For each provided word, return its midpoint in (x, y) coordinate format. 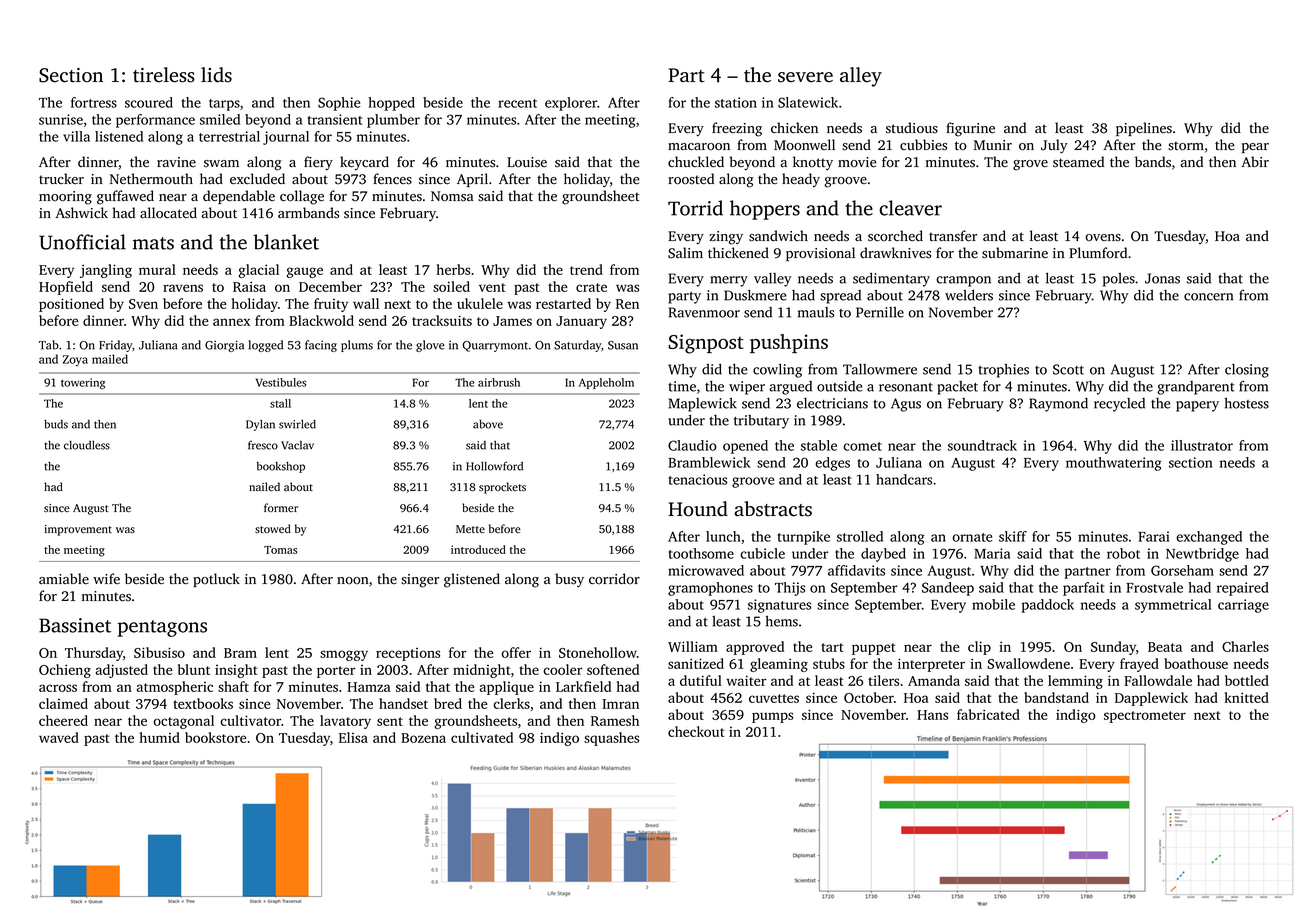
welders (969, 295)
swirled (297, 424)
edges (832, 464)
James (512, 321)
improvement (78, 530)
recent (517, 103)
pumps (772, 717)
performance (155, 121)
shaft (233, 686)
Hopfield (66, 288)
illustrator (1202, 445)
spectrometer (1145, 717)
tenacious (698, 479)
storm (1186, 146)
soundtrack (982, 445)
